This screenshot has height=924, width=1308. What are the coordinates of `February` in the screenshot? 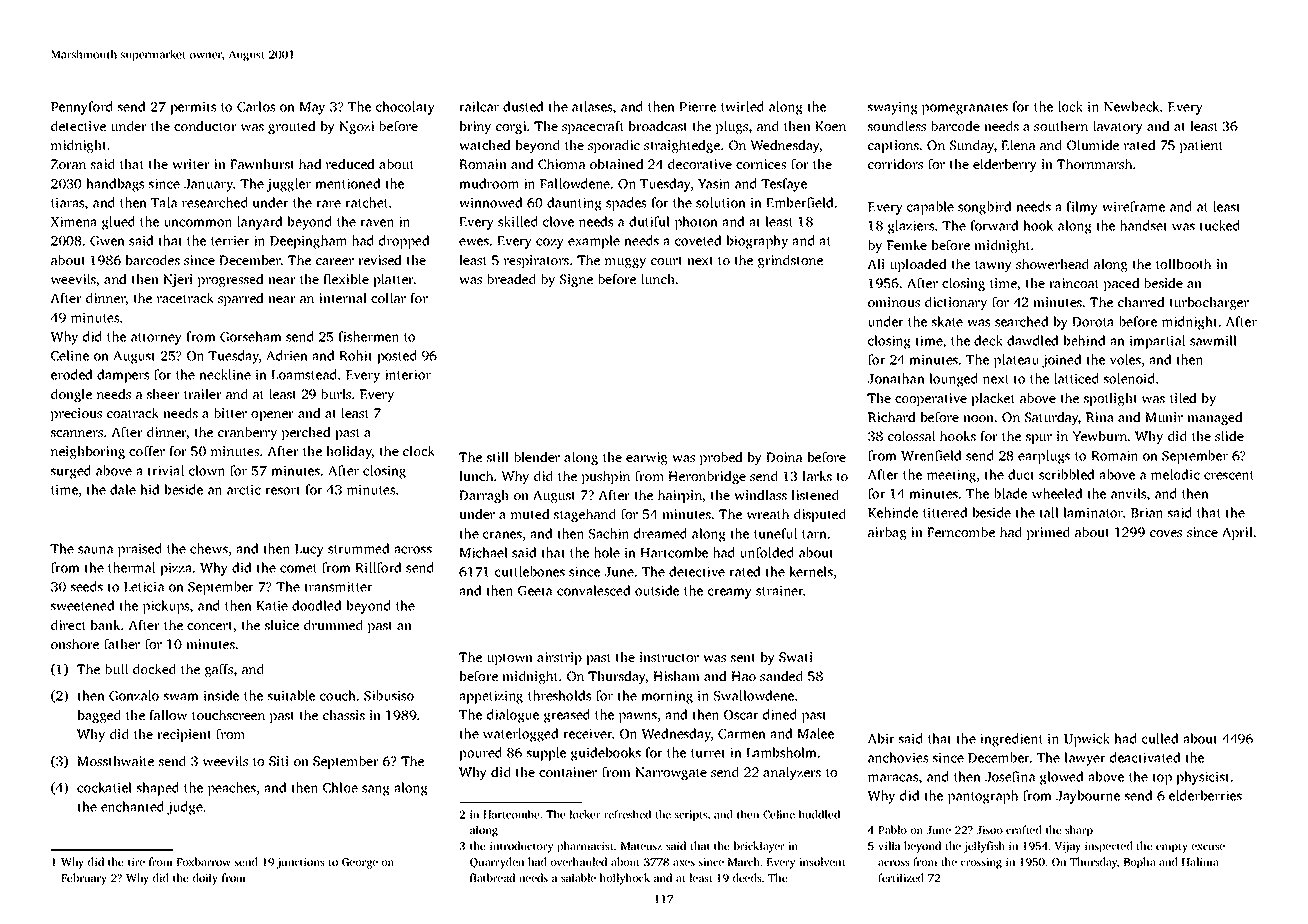 It's located at (84, 879).
